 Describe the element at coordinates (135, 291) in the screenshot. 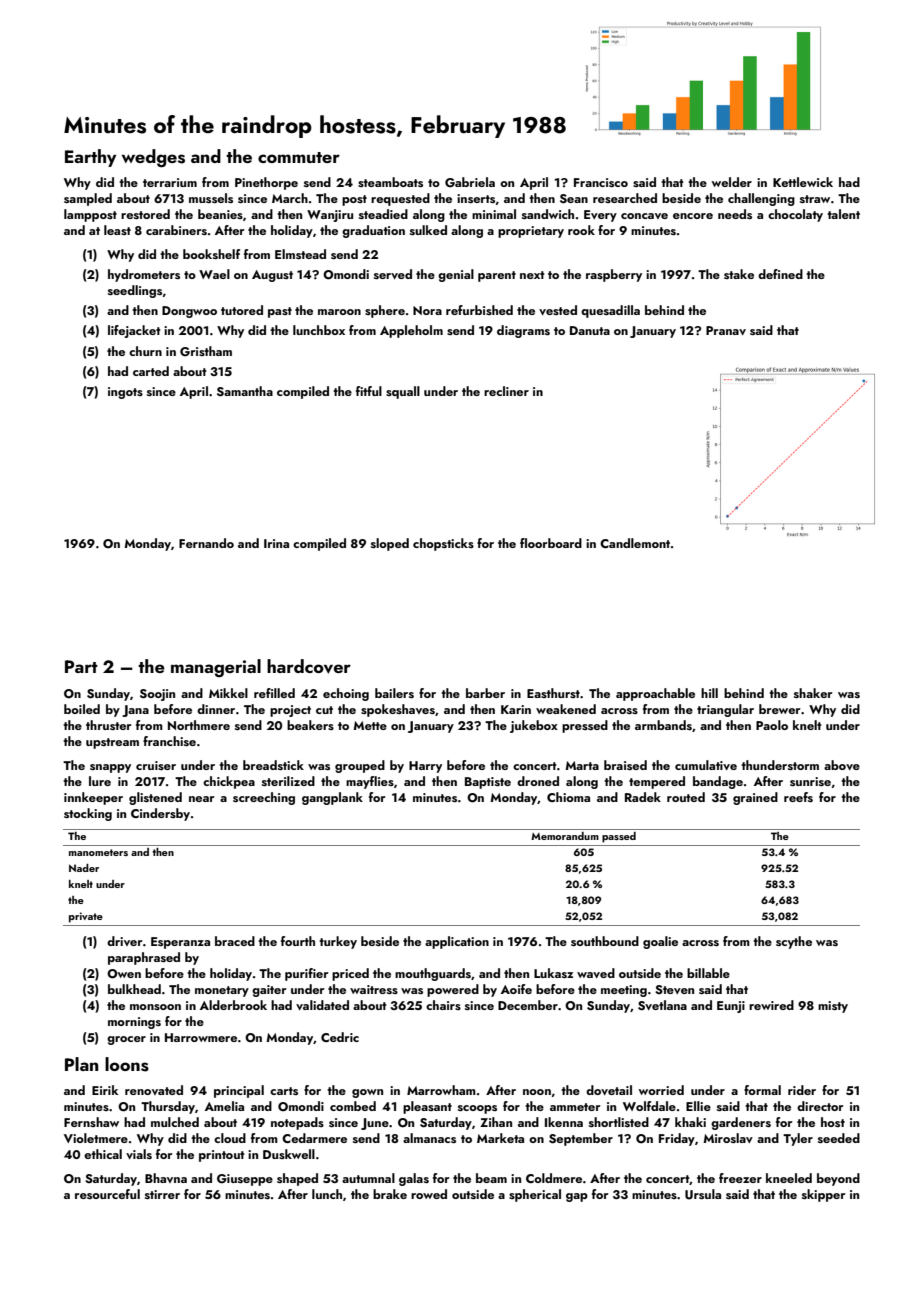

I see `seedlings` at that location.
